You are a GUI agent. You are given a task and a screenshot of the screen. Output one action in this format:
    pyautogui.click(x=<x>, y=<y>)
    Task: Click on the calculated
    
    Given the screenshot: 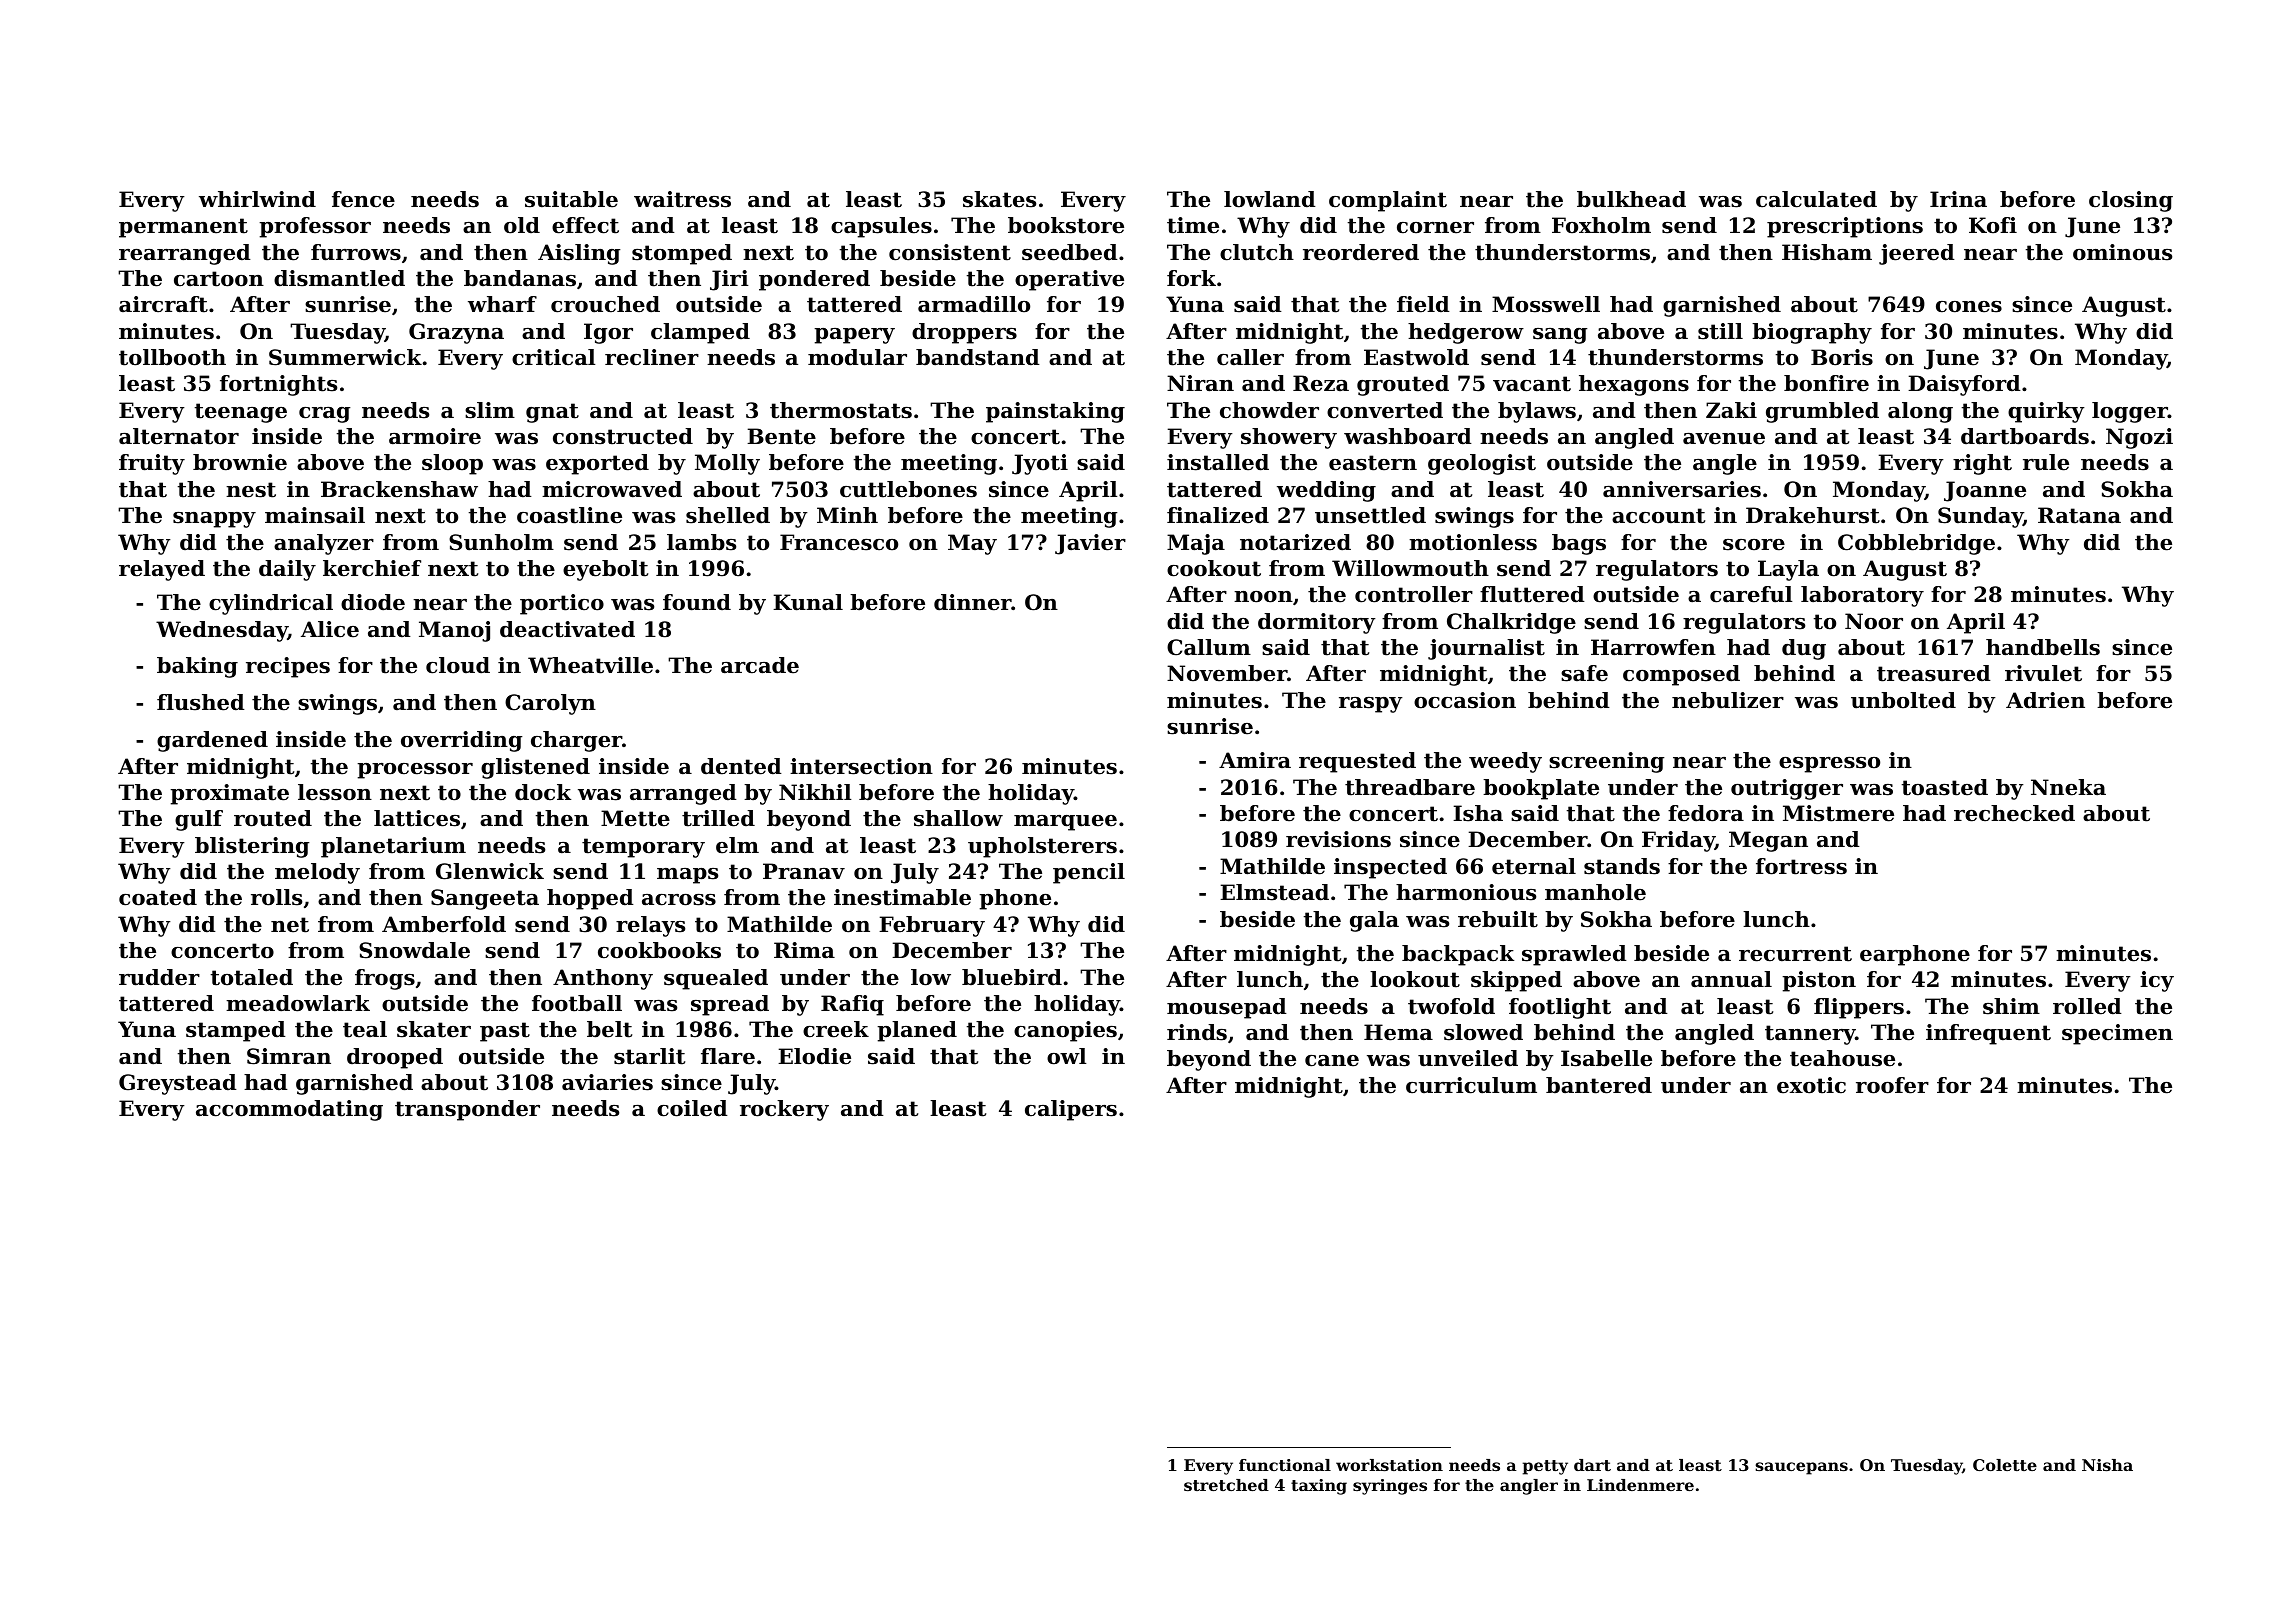 What is the action you would take?
    pyautogui.click(x=1816, y=199)
